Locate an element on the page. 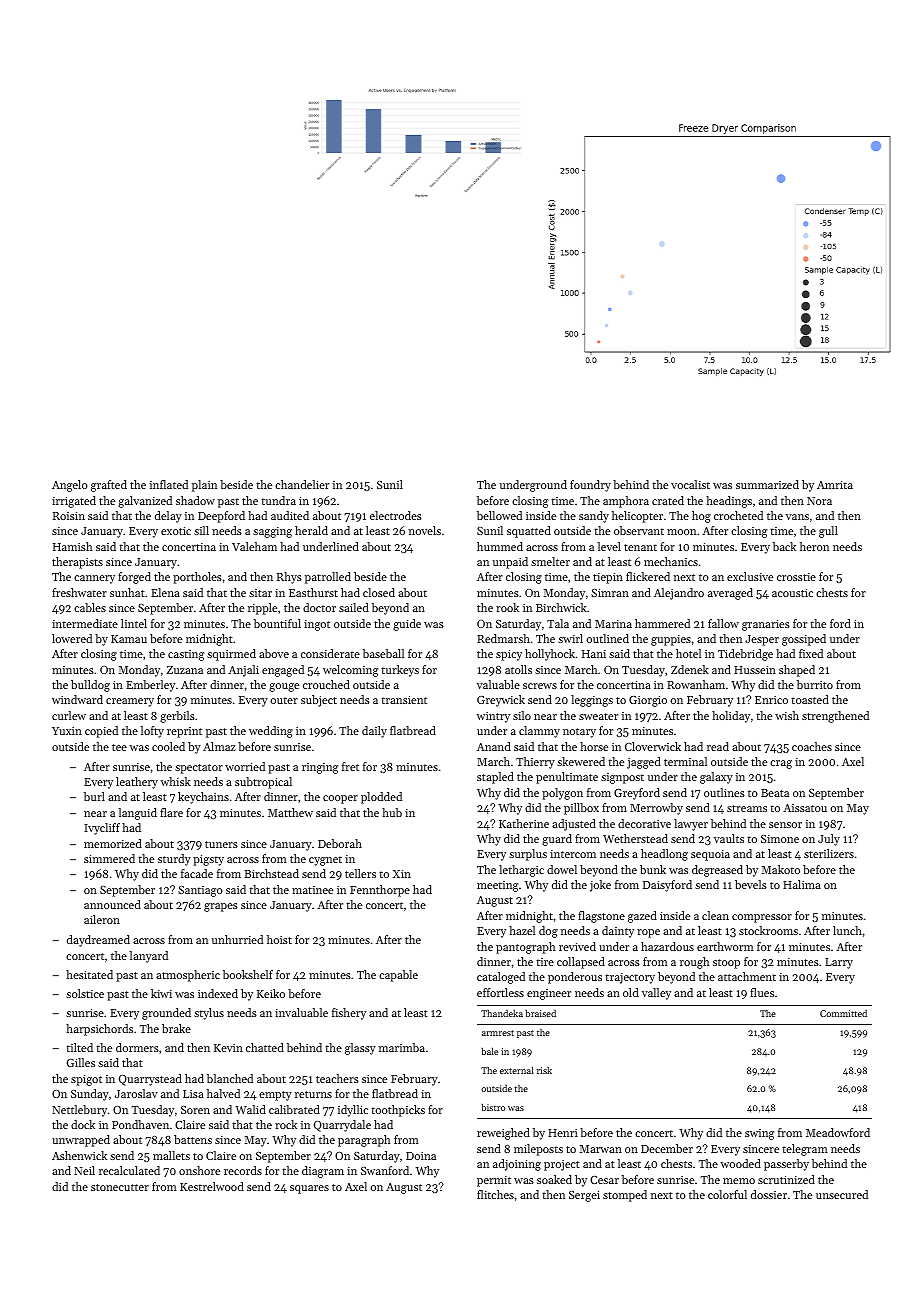 The width and height of the page is (924, 1308). Aissatou is located at coordinates (805, 808).
